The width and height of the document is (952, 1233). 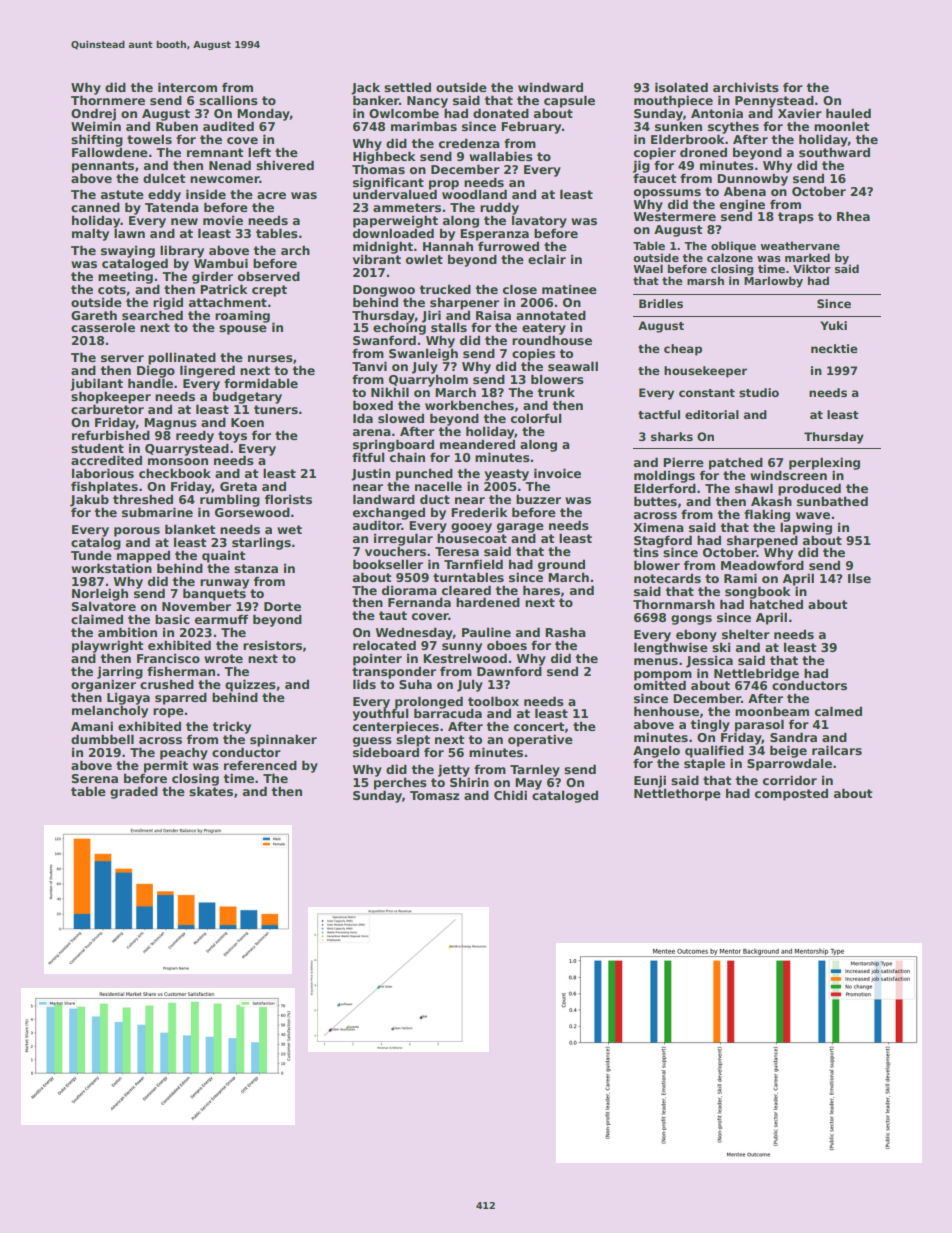 What do you see at coordinates (187, 87) in the document?
I see `intercom` at bounding box center [187, 87].
